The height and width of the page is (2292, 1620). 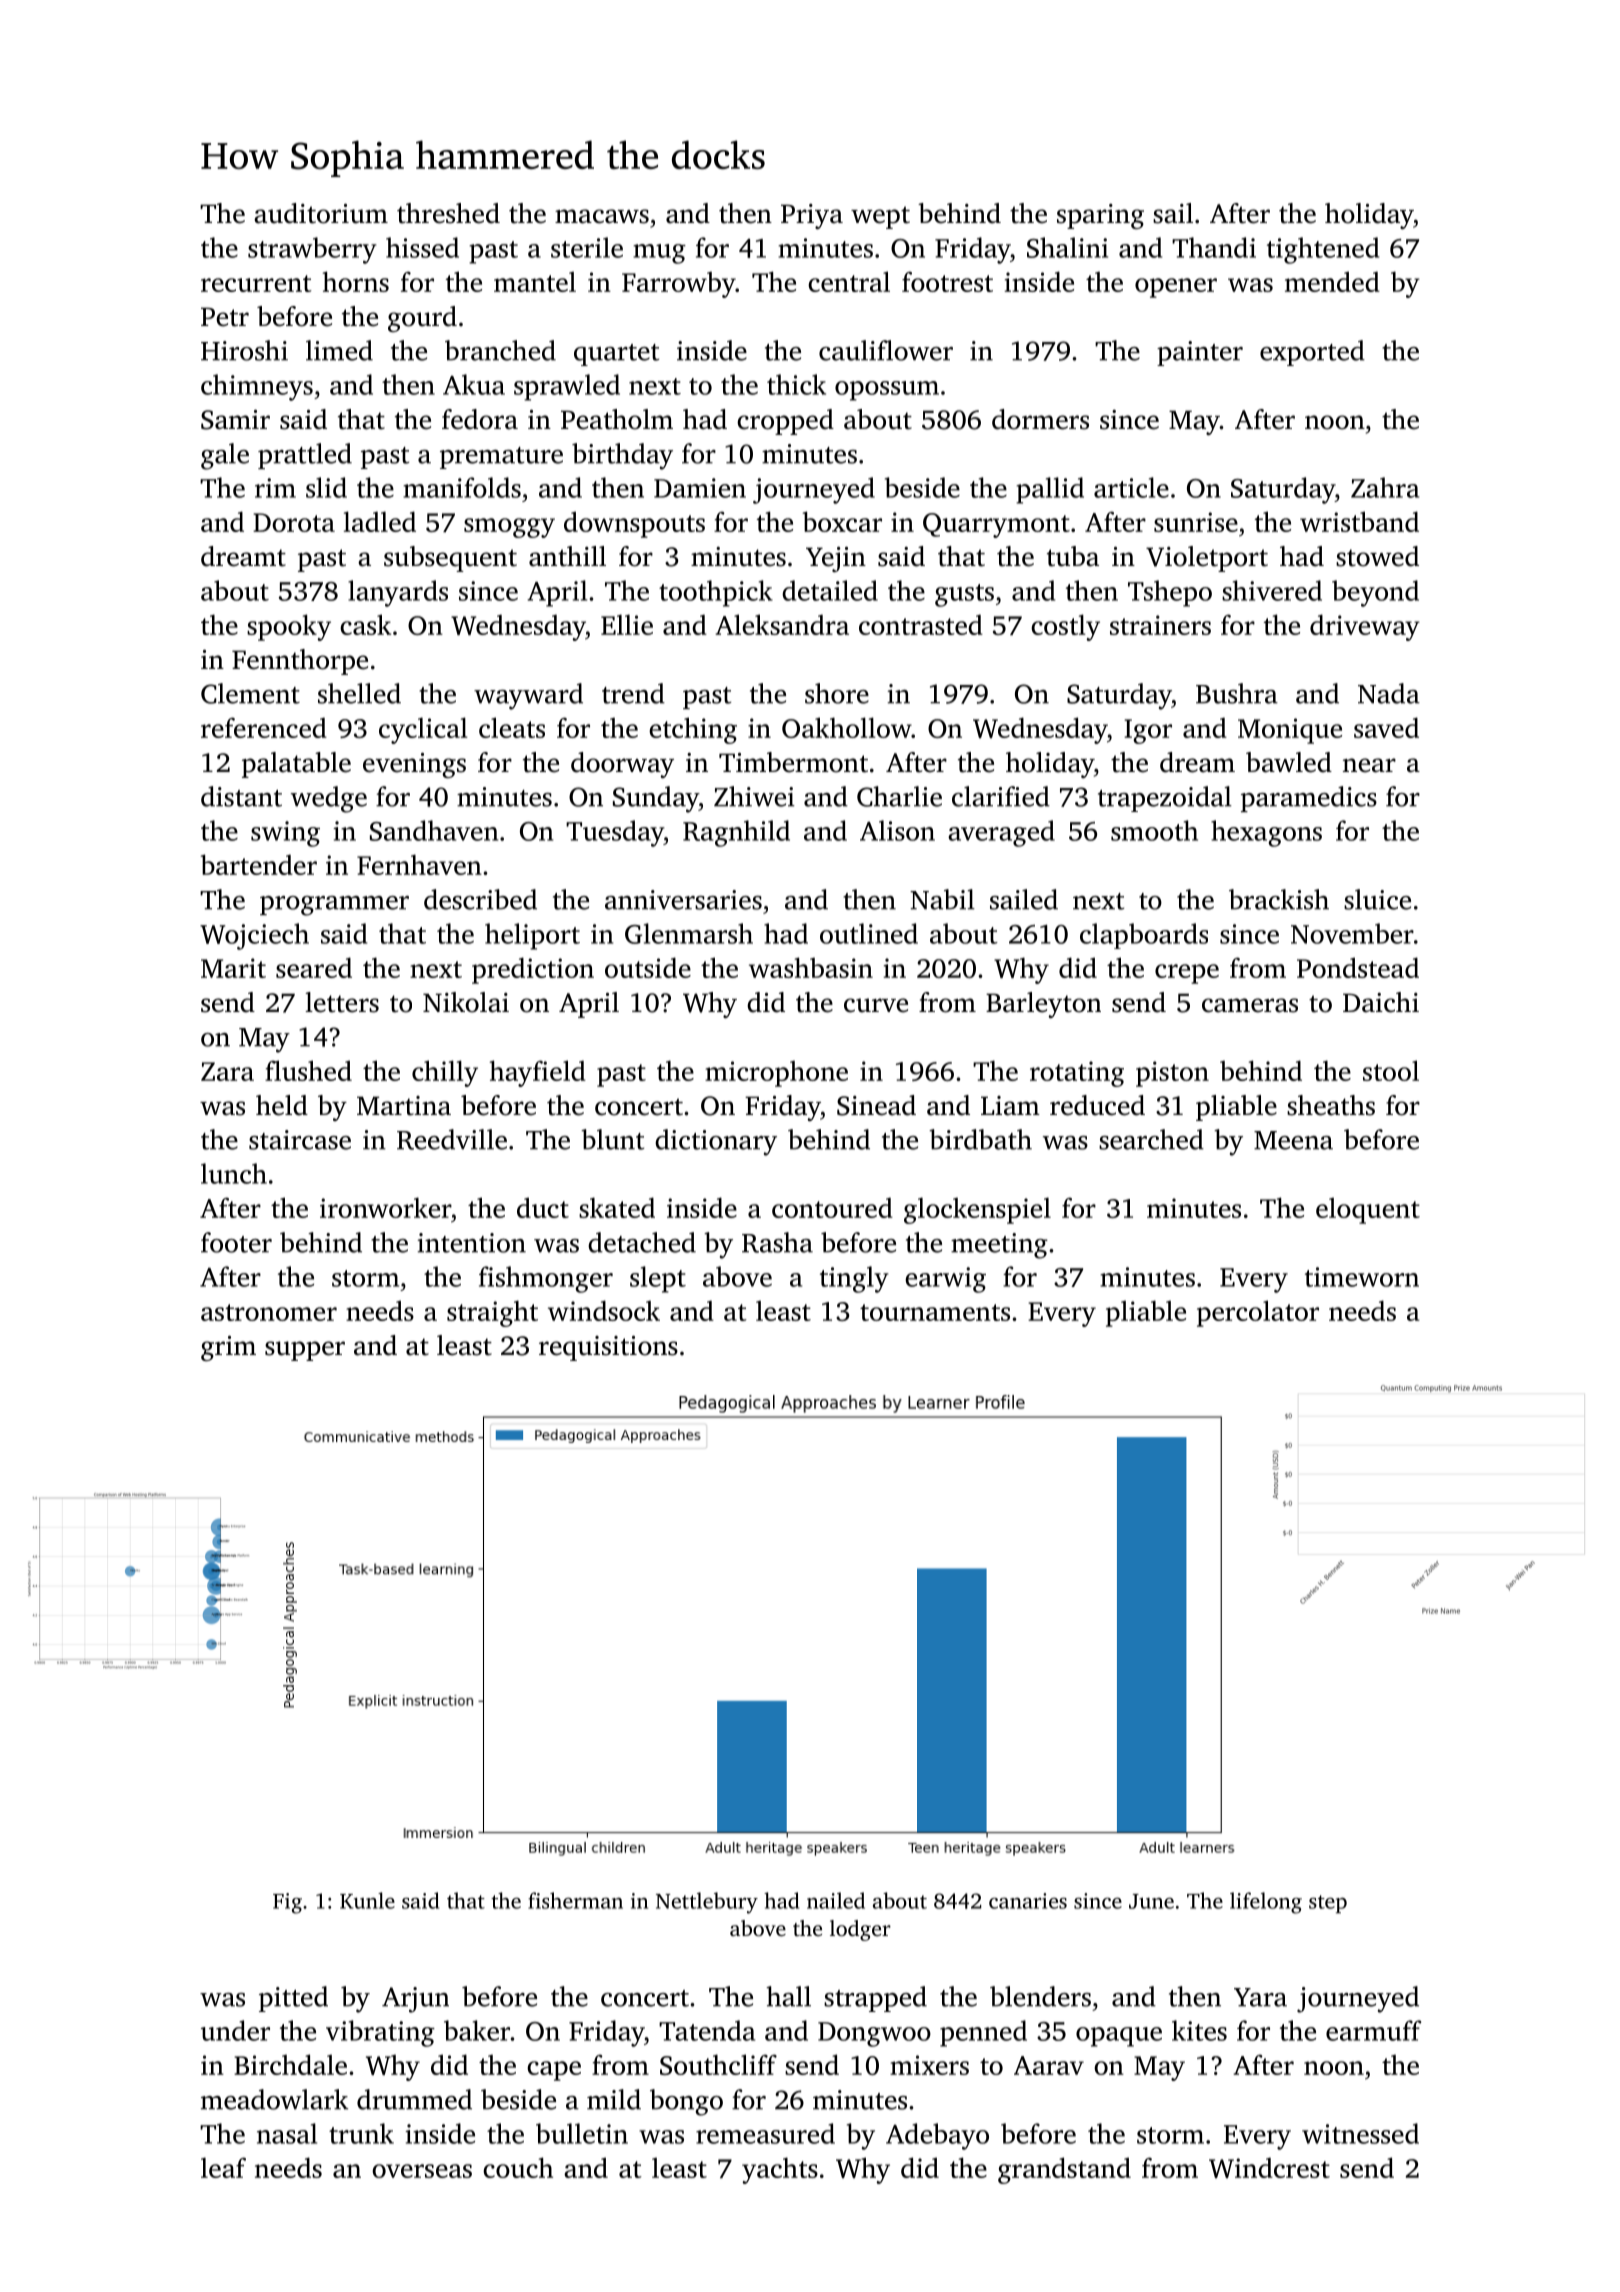 What do you see at coordinates (608, 1348) in the page?
I see `requisitions` at bounding box center [608, 1348].
